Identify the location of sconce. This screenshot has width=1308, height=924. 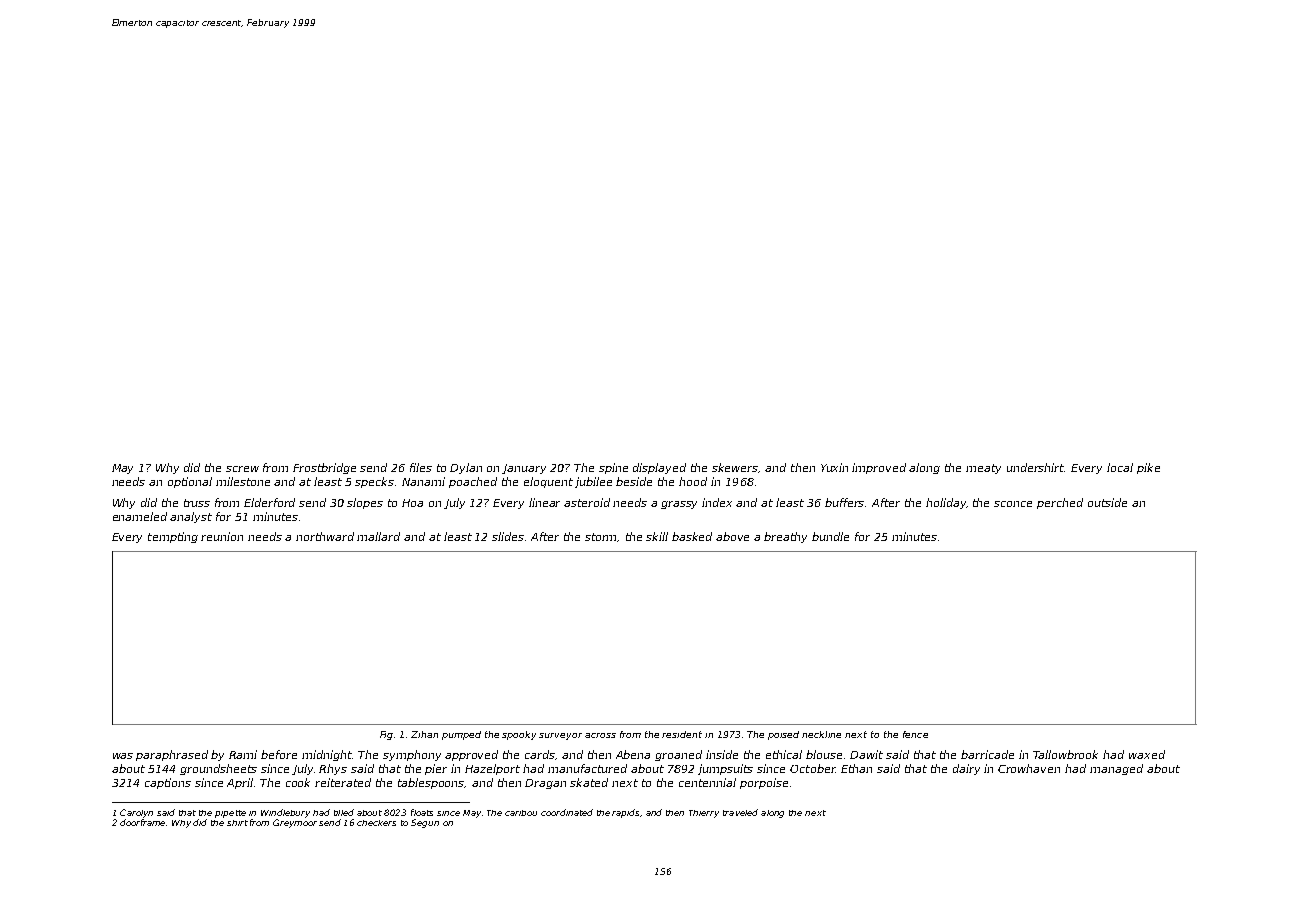
(1013, 504).
